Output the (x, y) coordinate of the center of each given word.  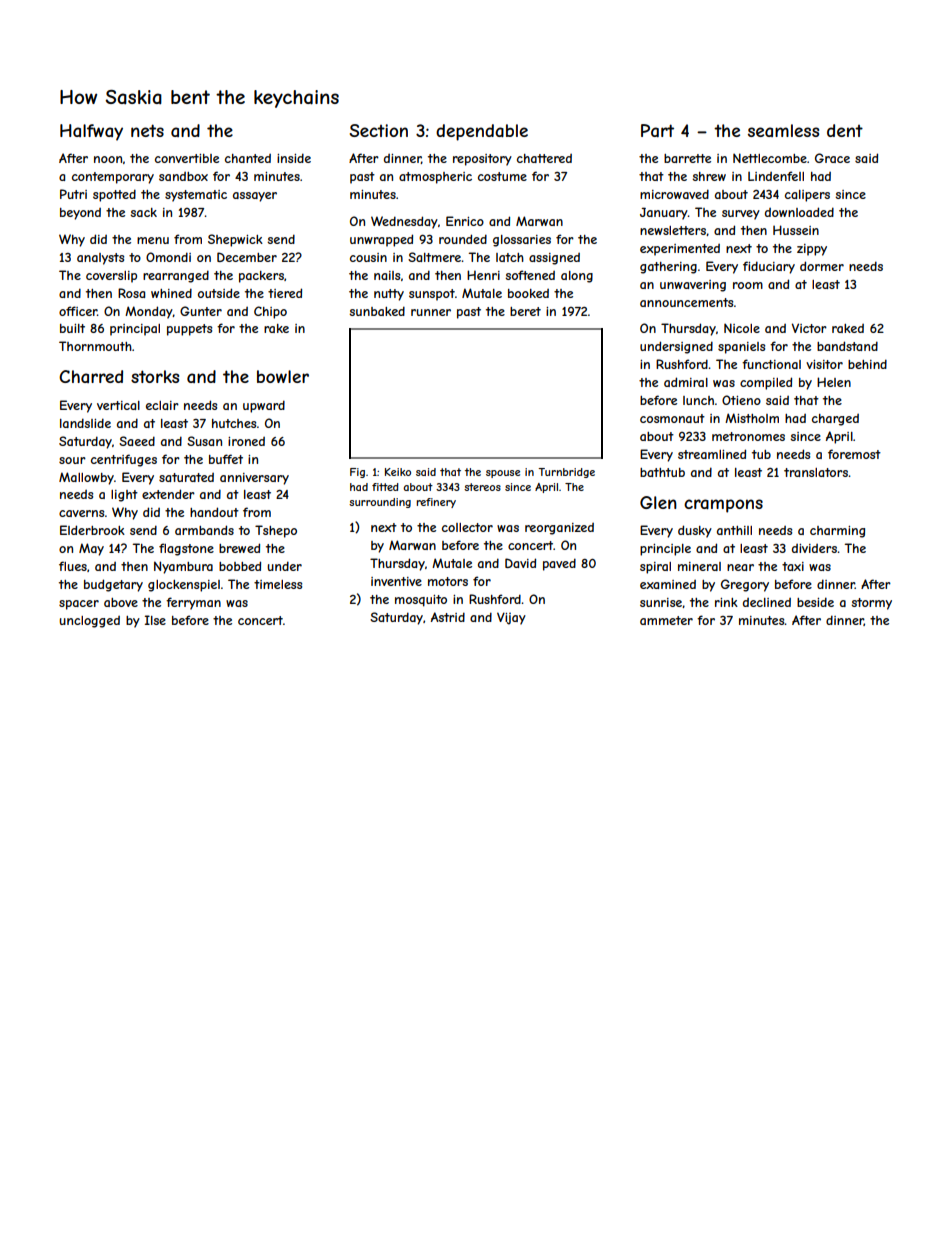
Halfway (91, 132)
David (520, 563)
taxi (793, 566)
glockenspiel (184, 586)
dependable (482, 132)
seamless (783, 130)
